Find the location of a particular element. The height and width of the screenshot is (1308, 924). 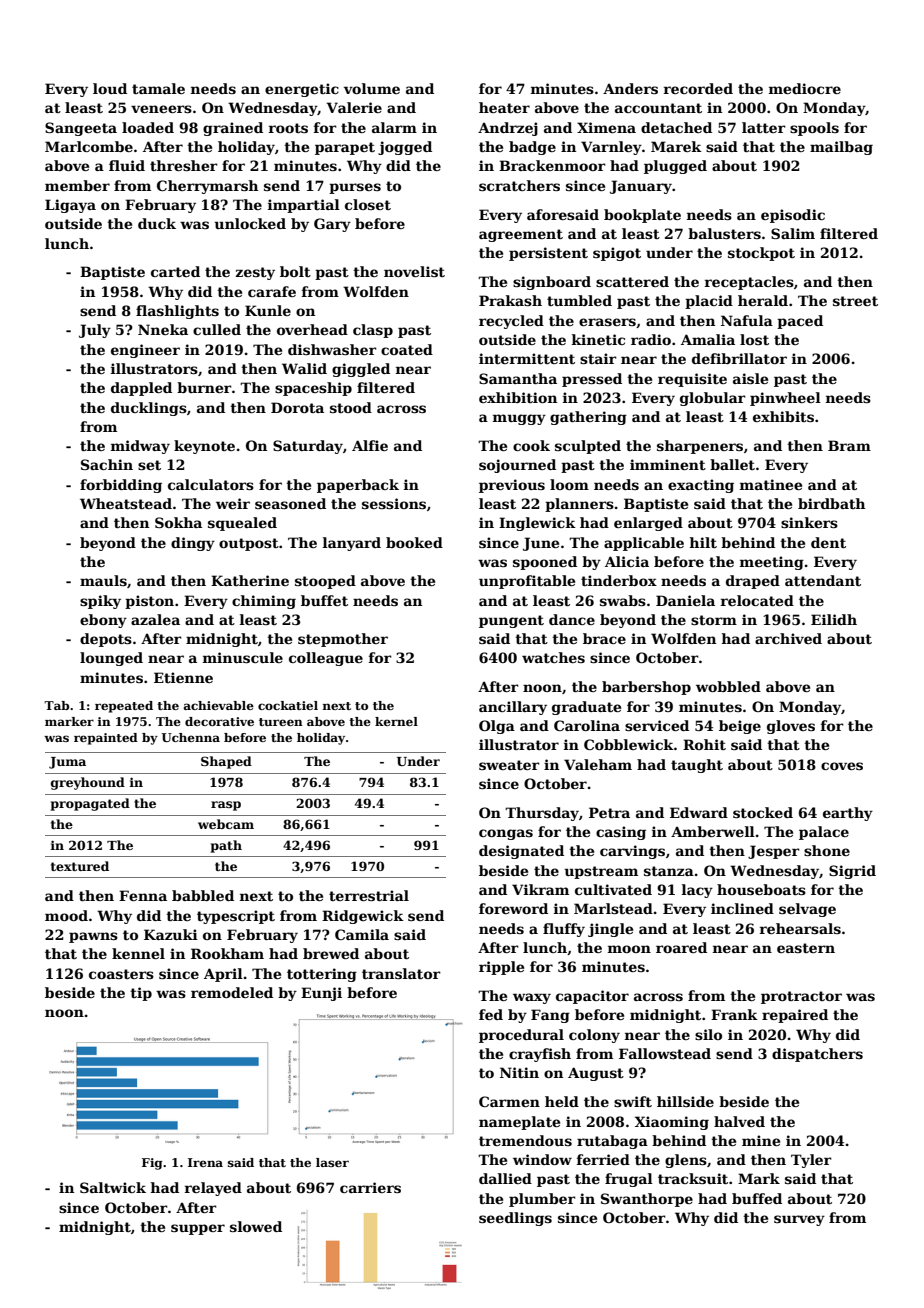

episodic is located at coordinates (793, 216).
